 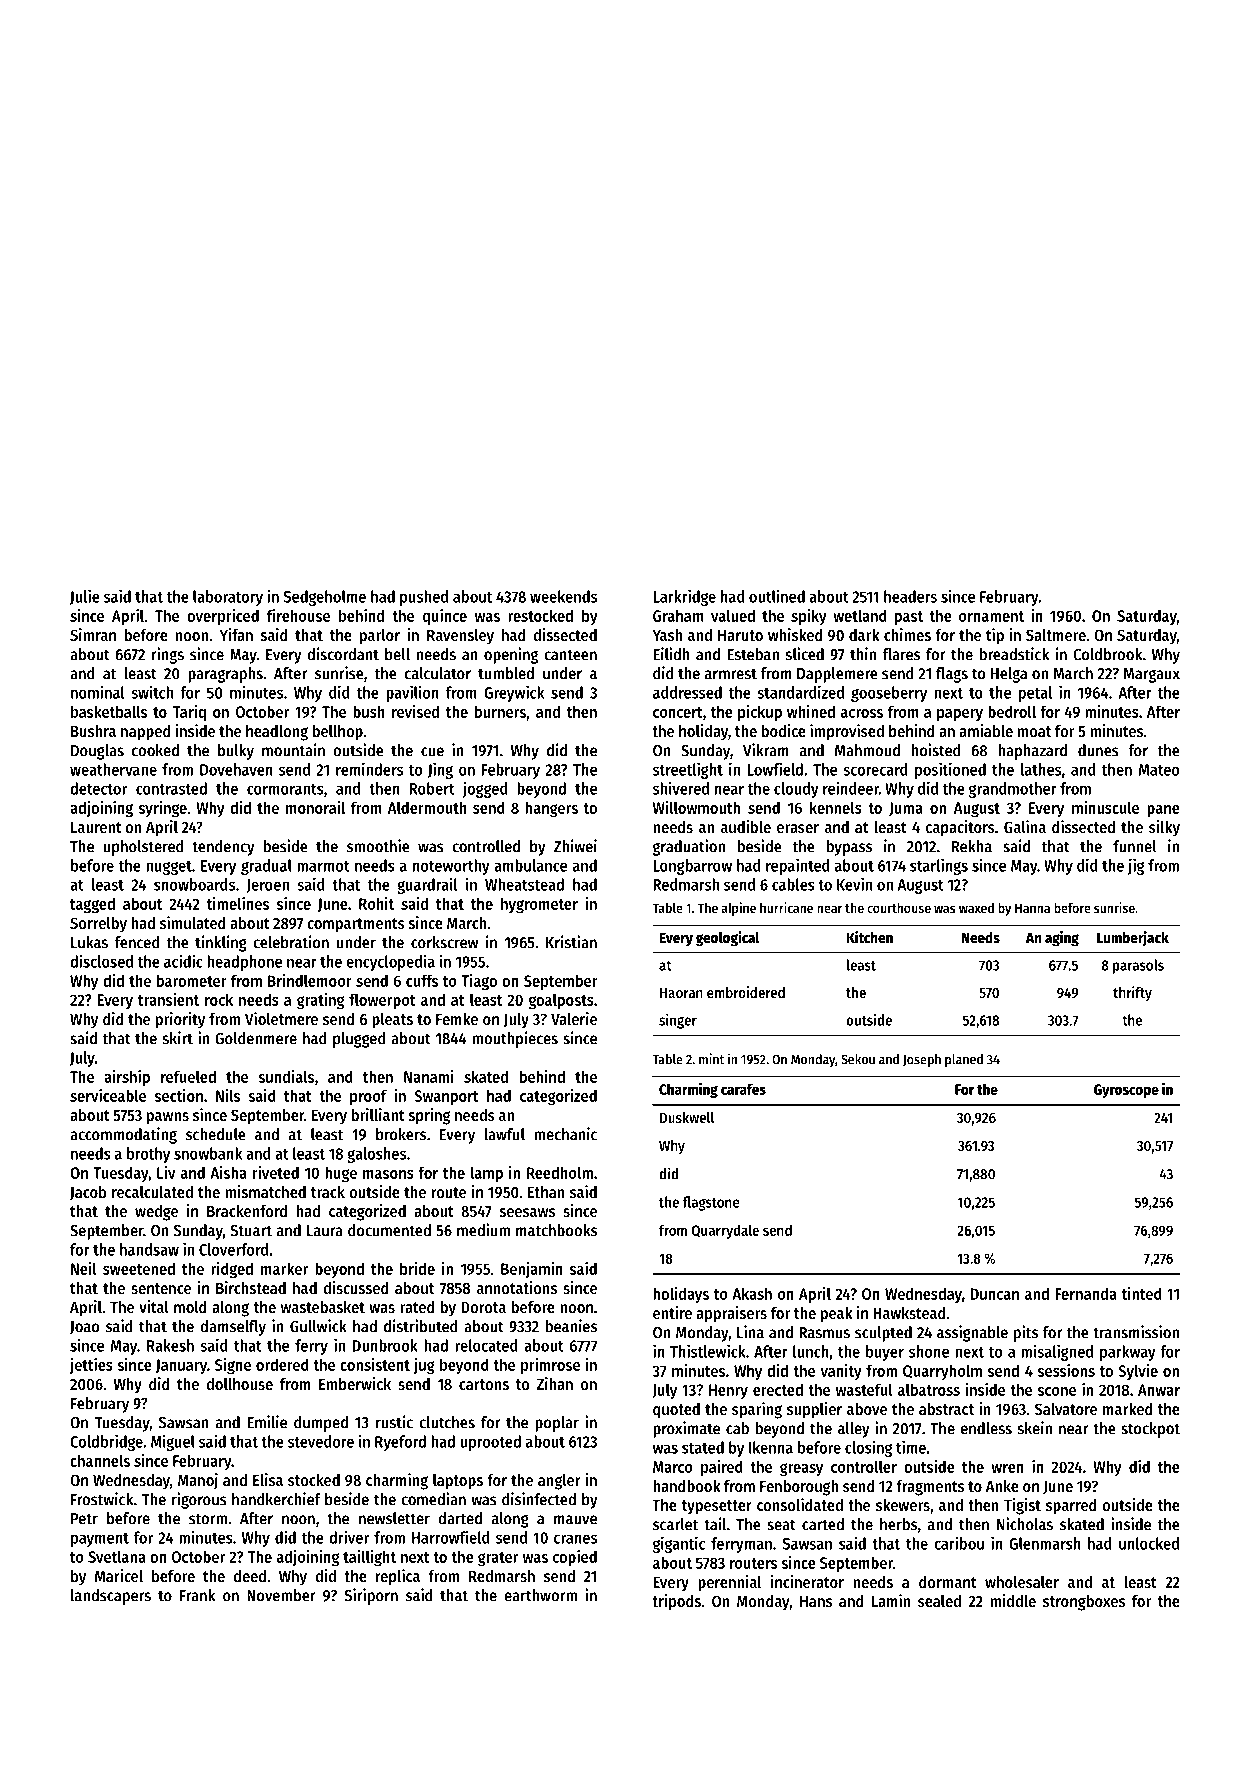 I want to click on Kristian, so click(x=571, y=942).
